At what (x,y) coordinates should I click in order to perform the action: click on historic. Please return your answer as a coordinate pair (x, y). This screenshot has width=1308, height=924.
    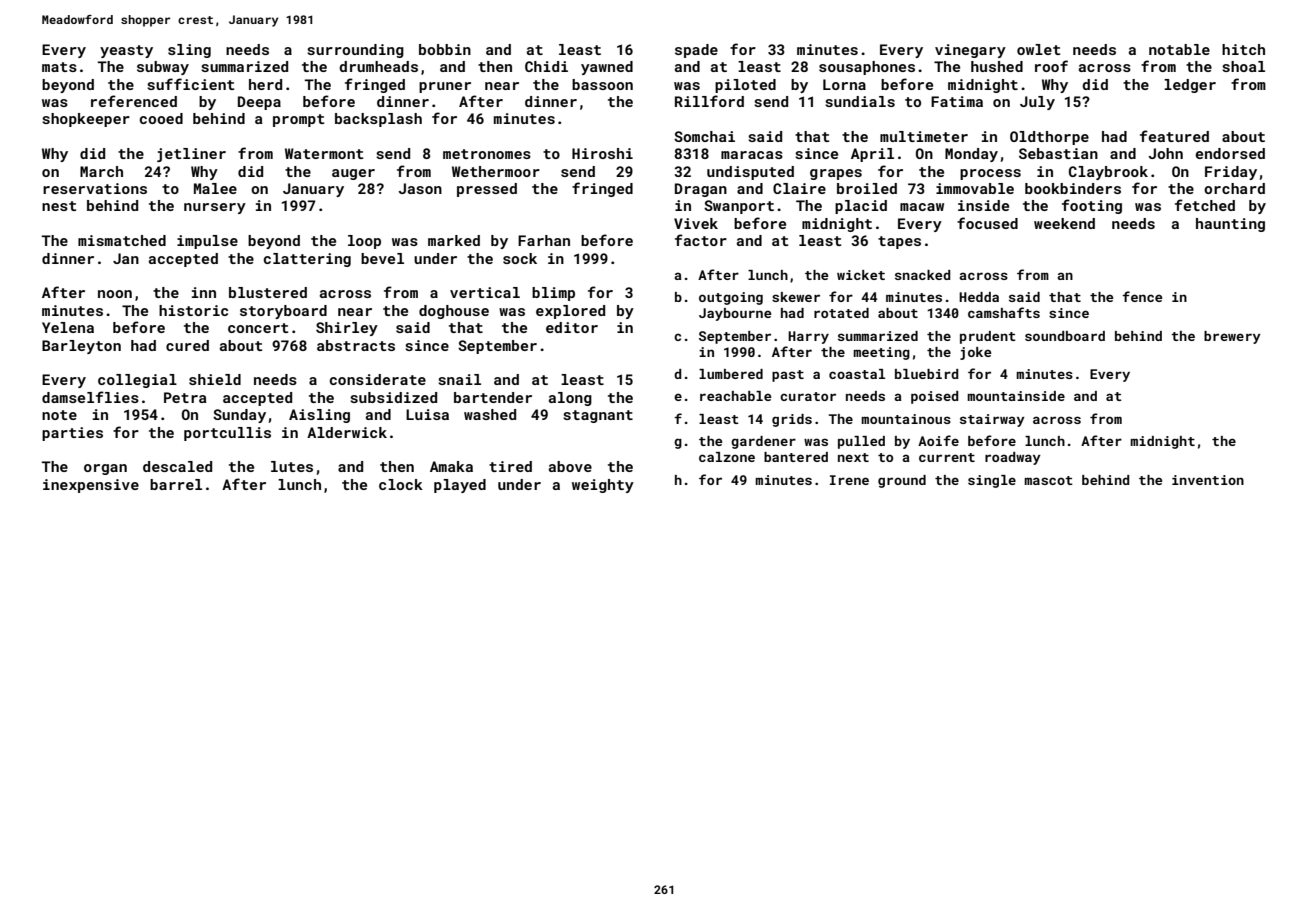
    Looking at the image, I should click on (193, 310).
